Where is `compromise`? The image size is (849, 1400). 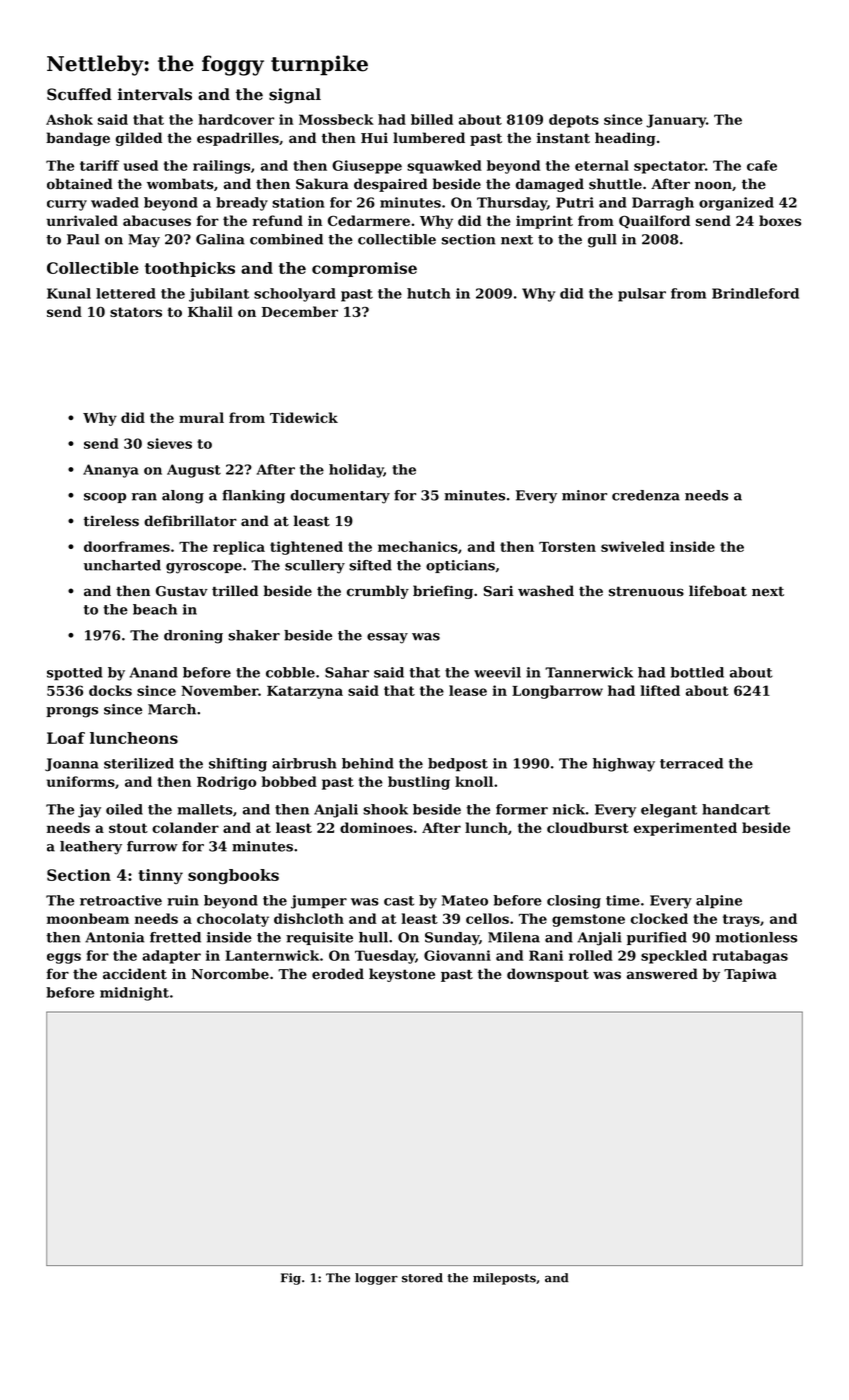 compromise is located at coordinates (364, 269).
